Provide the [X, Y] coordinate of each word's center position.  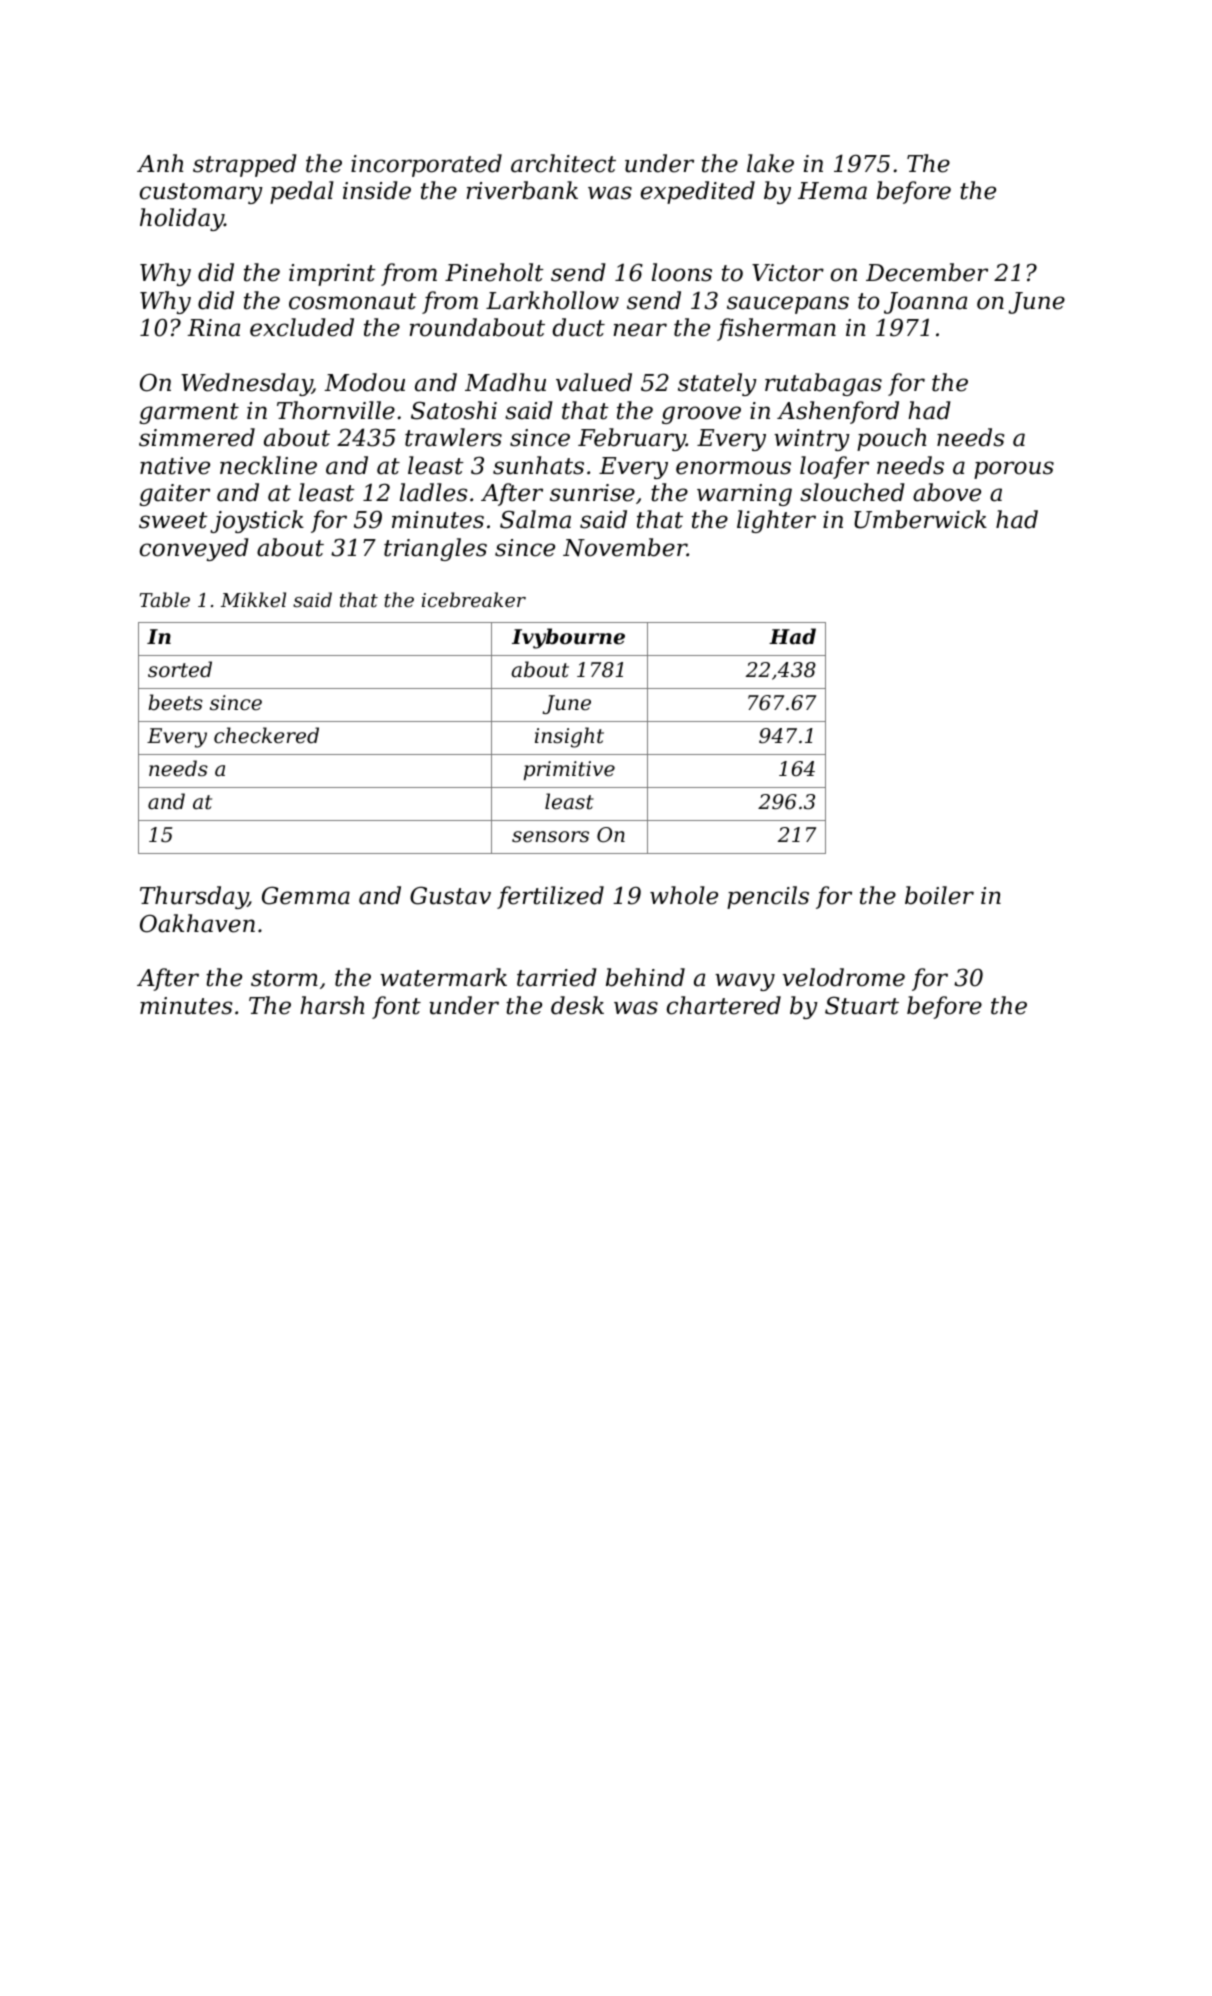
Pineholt [494, 272]
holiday [182, 219]
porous [1014, 470]
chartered [724, 1005]
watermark [443, 977]
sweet [173, 520]
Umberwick [920, 519]
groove [701, 415]
